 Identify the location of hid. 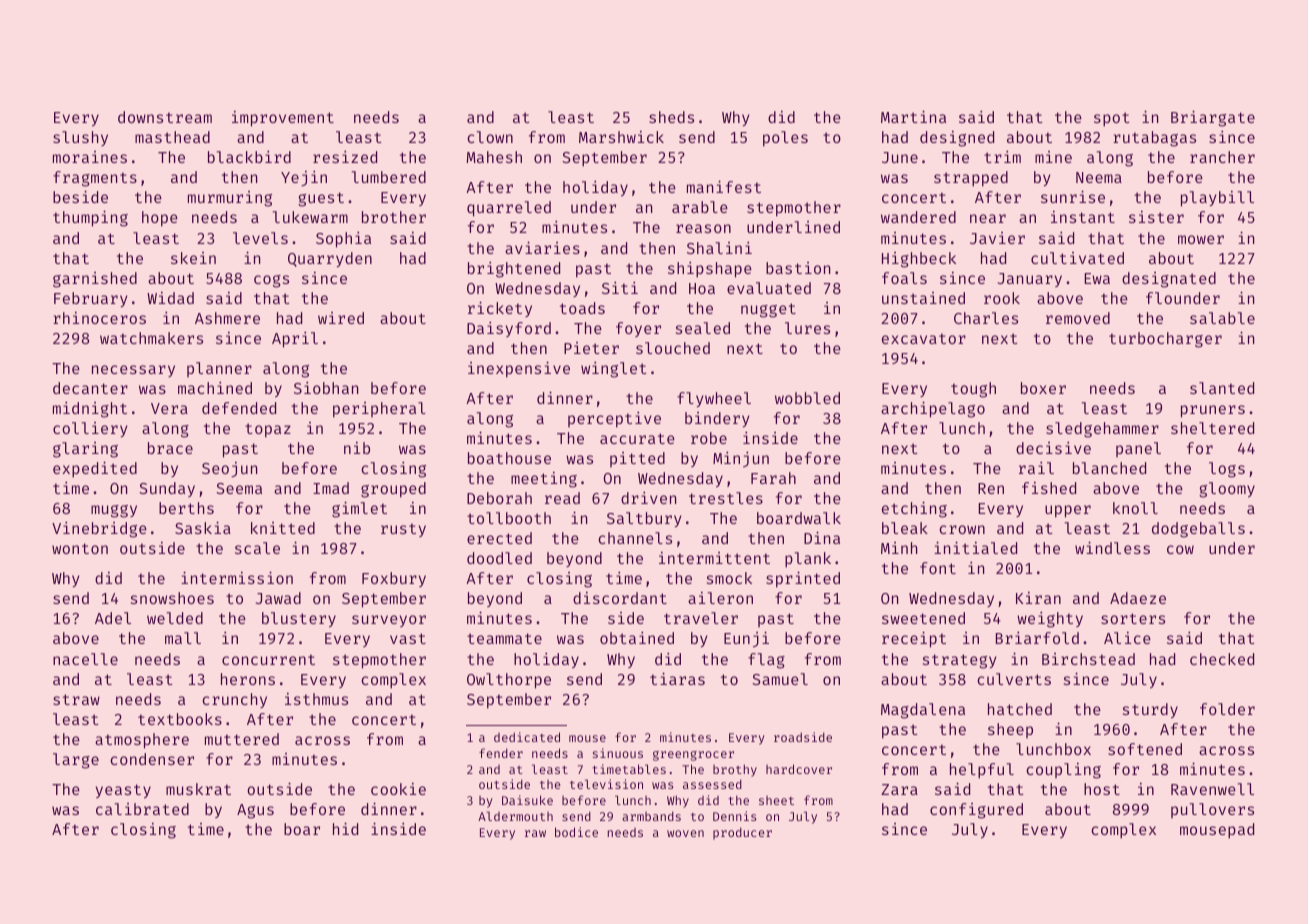
(345, 828).
